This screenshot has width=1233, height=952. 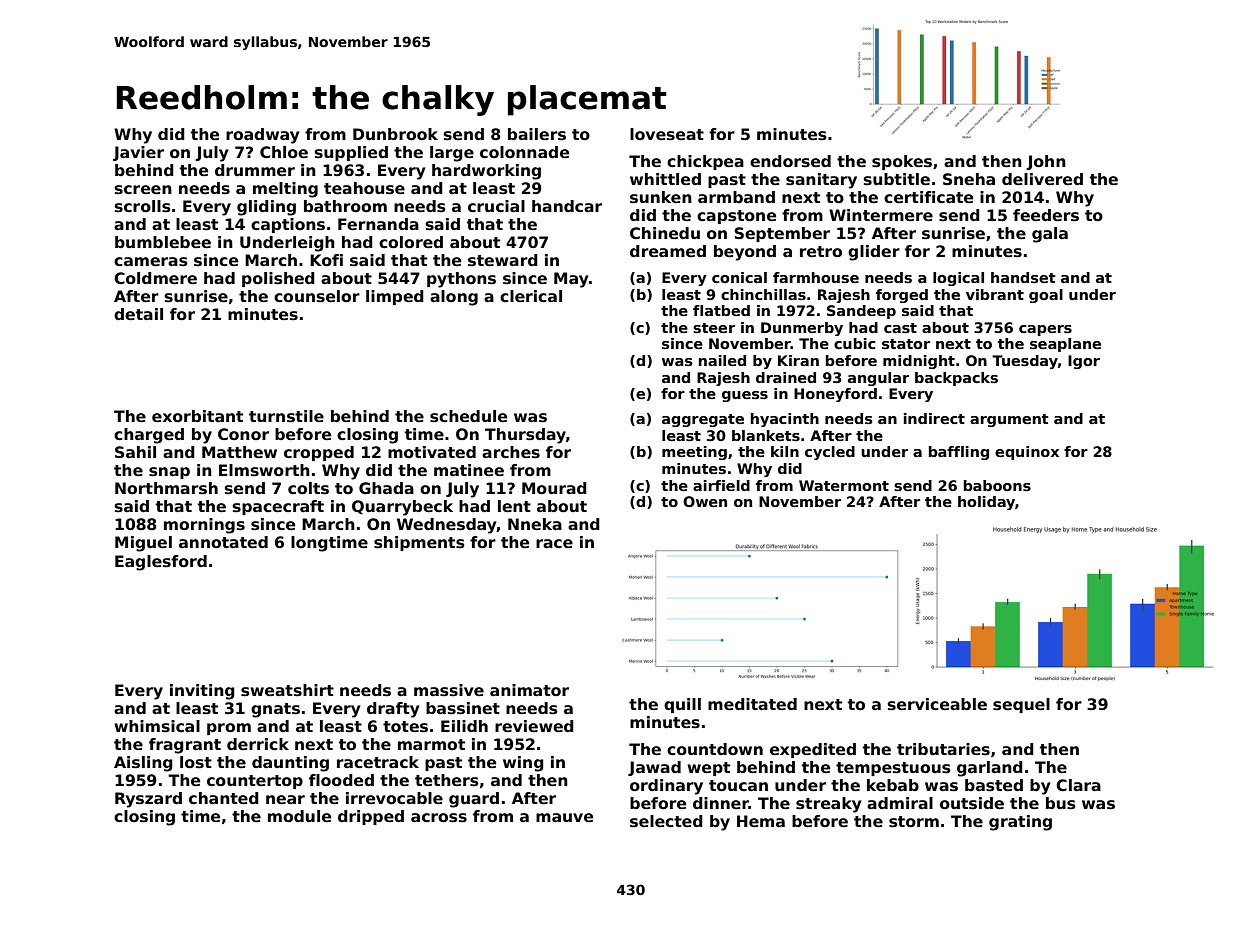 I want to click on roadway, so click(x=262, y=136).
